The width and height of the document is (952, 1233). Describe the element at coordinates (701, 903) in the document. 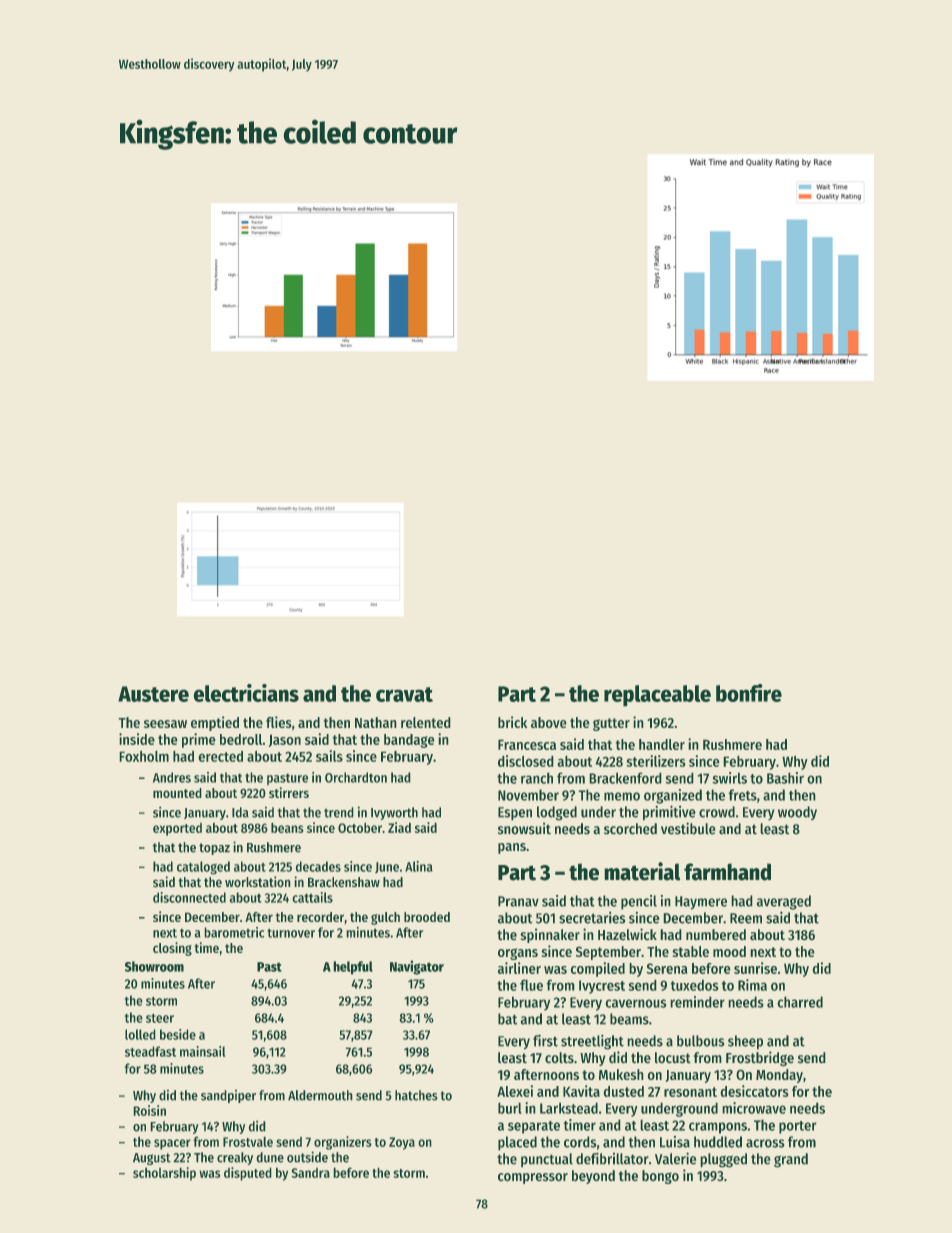

I see `Haymere` at that location.
